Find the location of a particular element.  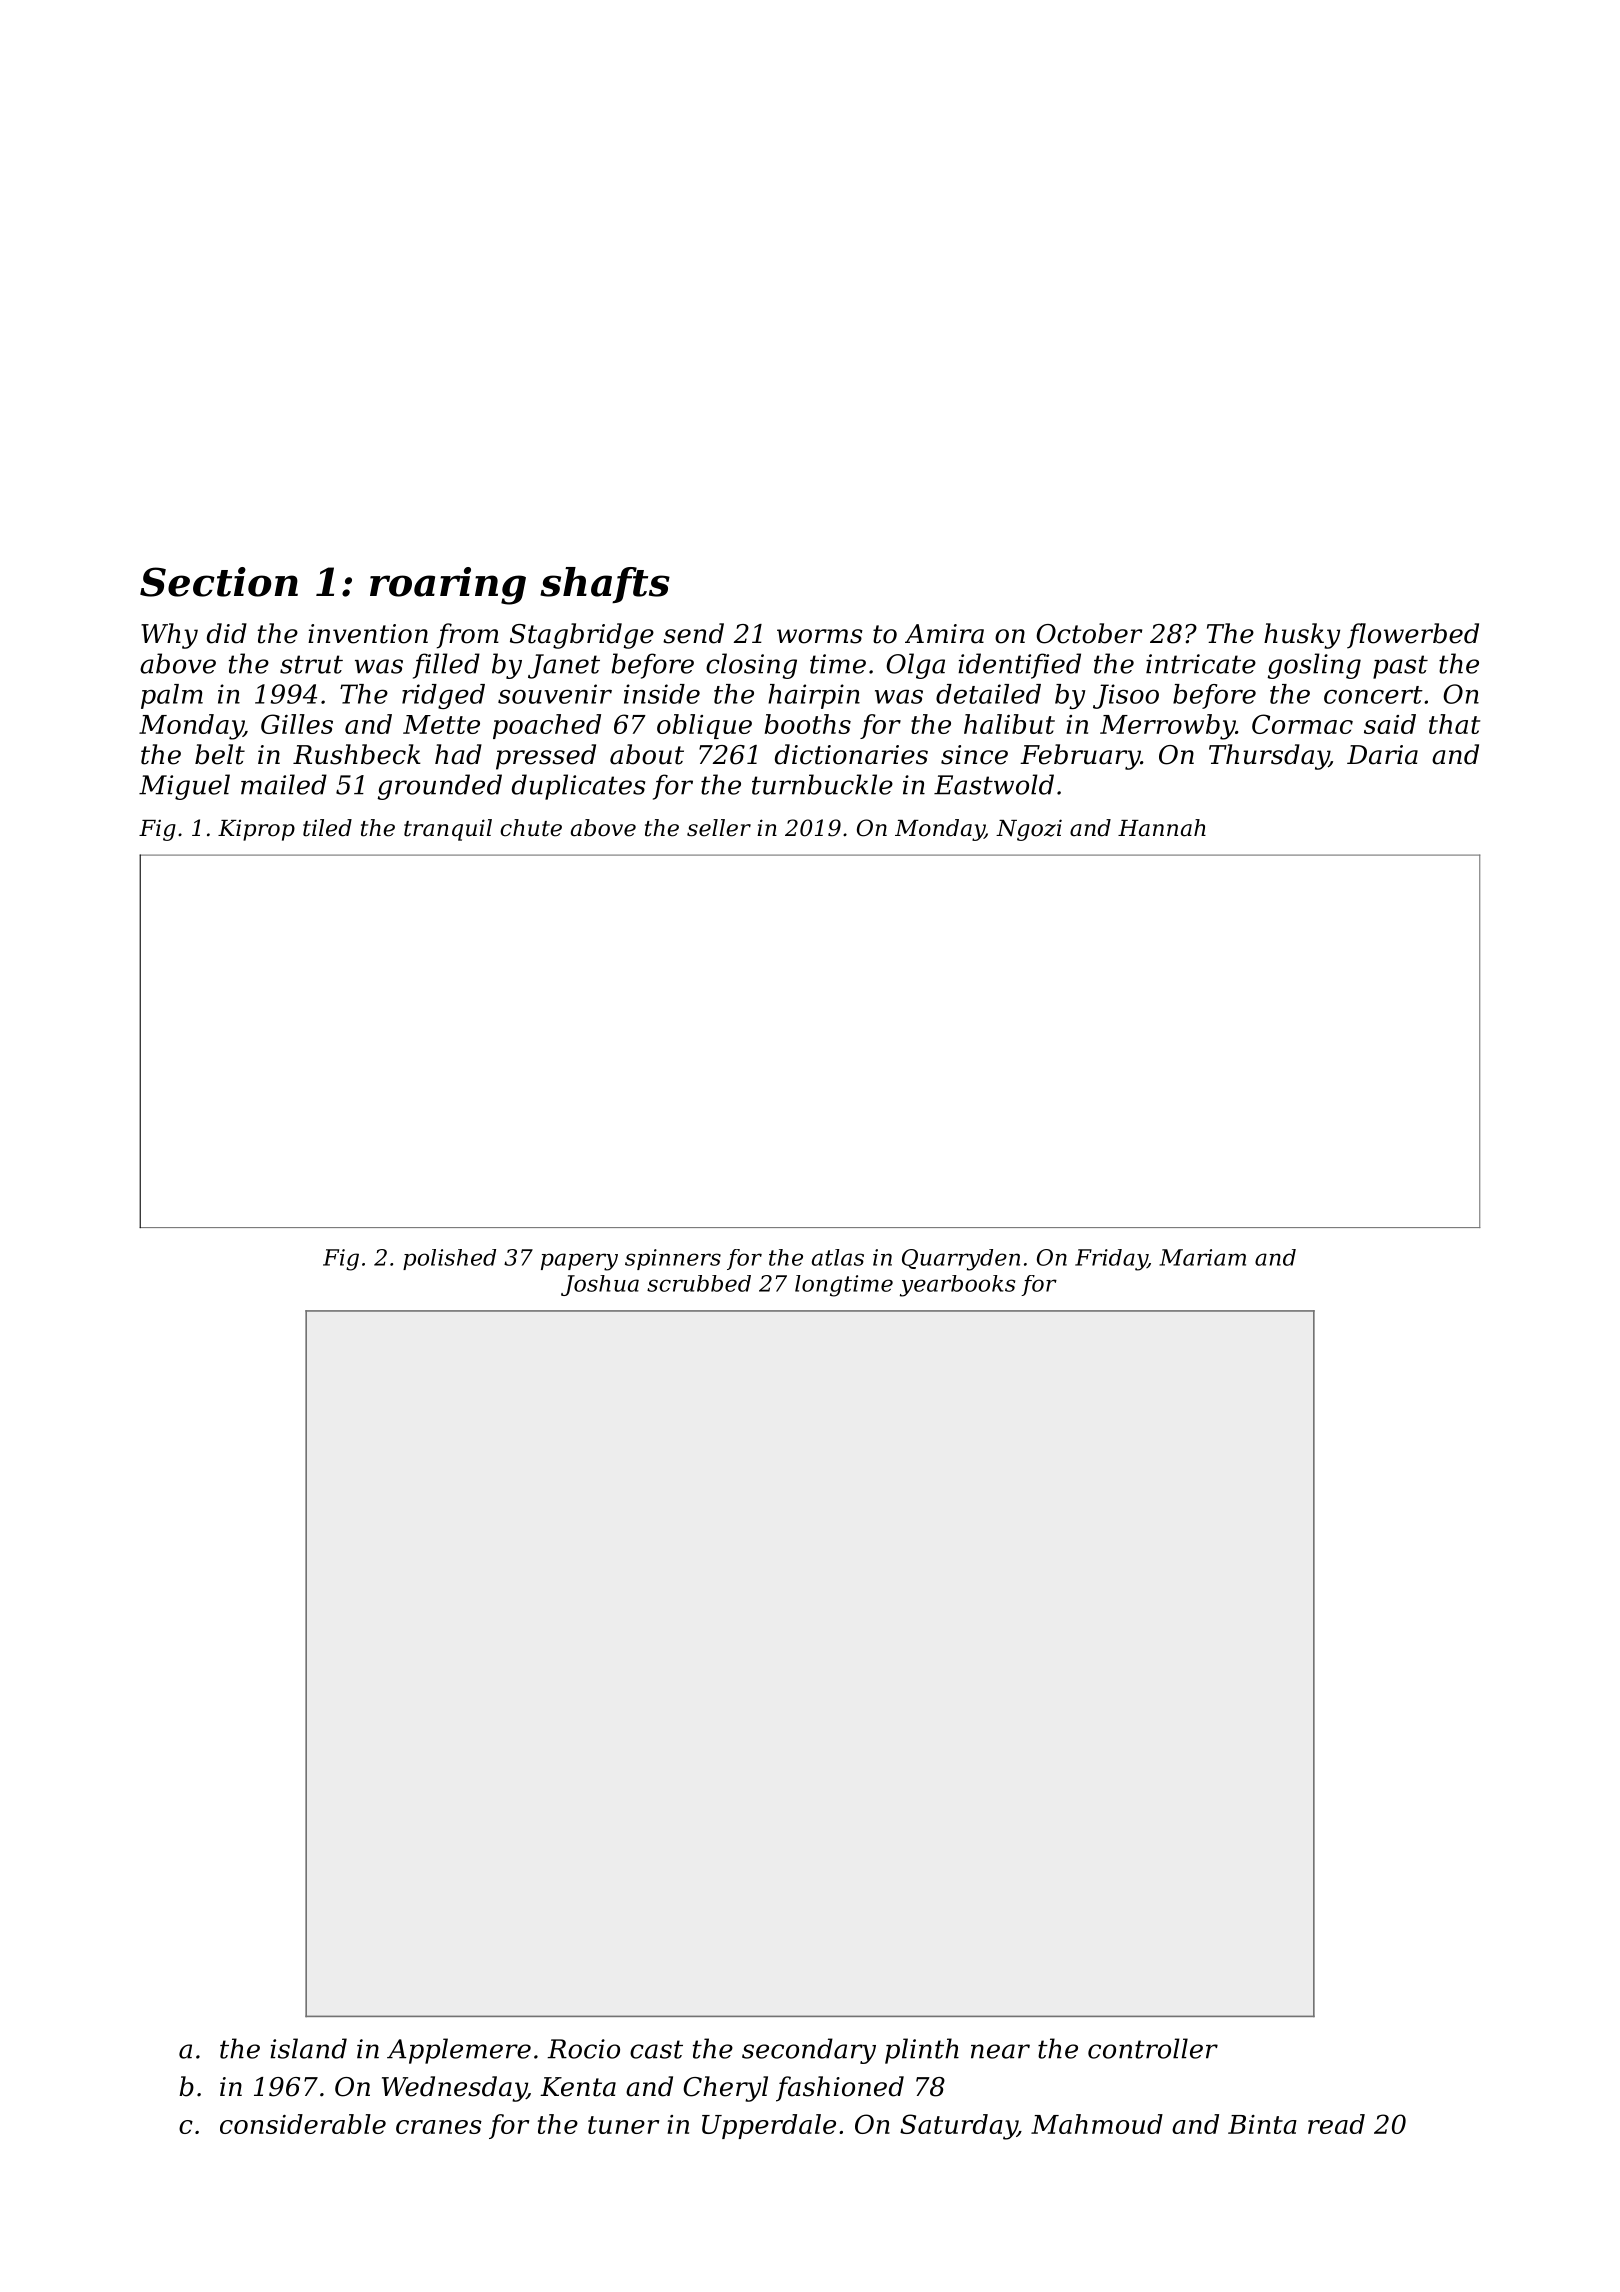

read is located at coordinates (1336, 2124).
